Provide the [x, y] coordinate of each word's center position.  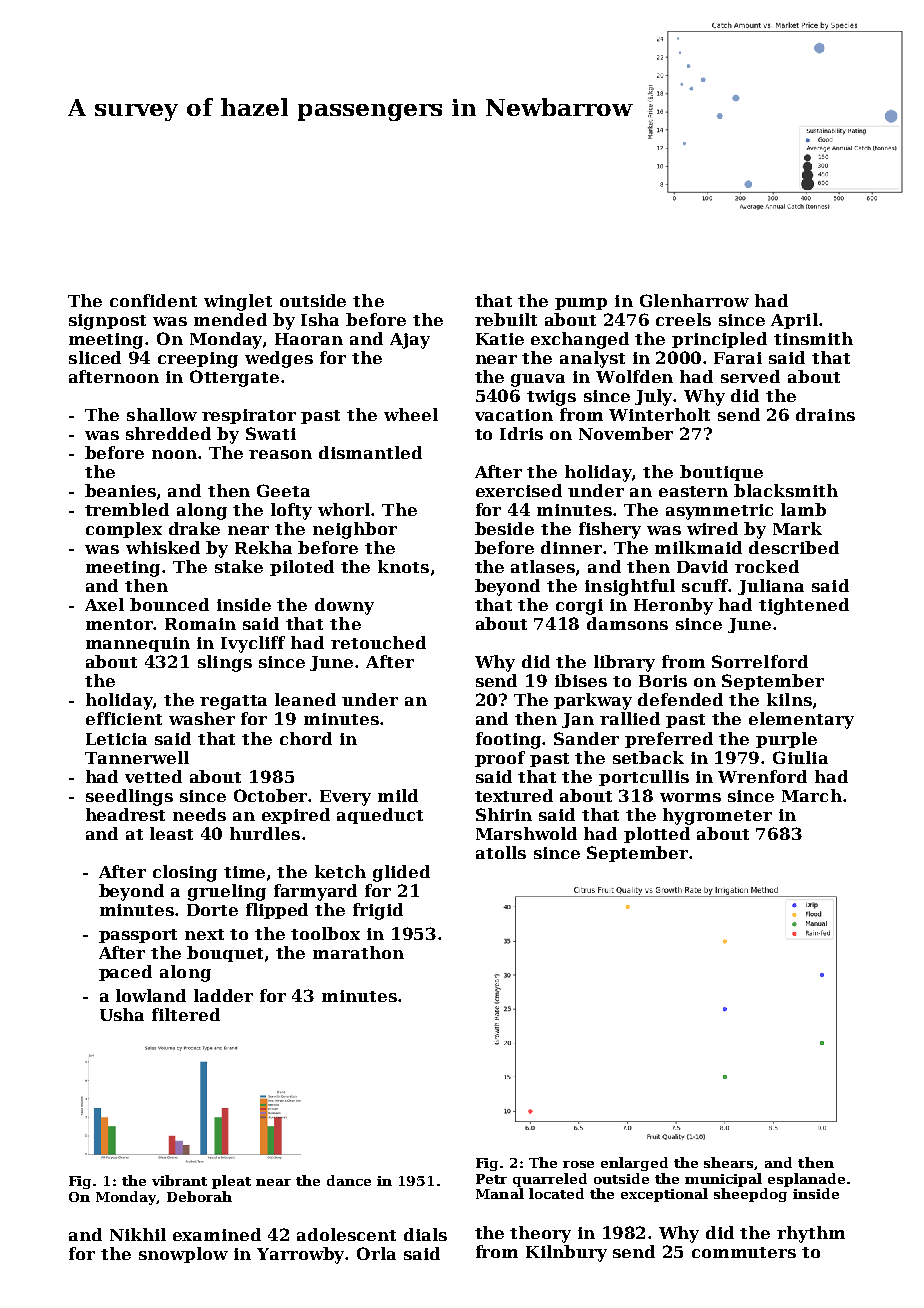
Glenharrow [694, 300]
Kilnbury [566, 1253]
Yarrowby [301, 1255]
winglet [238, 302]
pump [581, 304]
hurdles [265, 833]
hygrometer [717, 816]
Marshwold [526, 833]
